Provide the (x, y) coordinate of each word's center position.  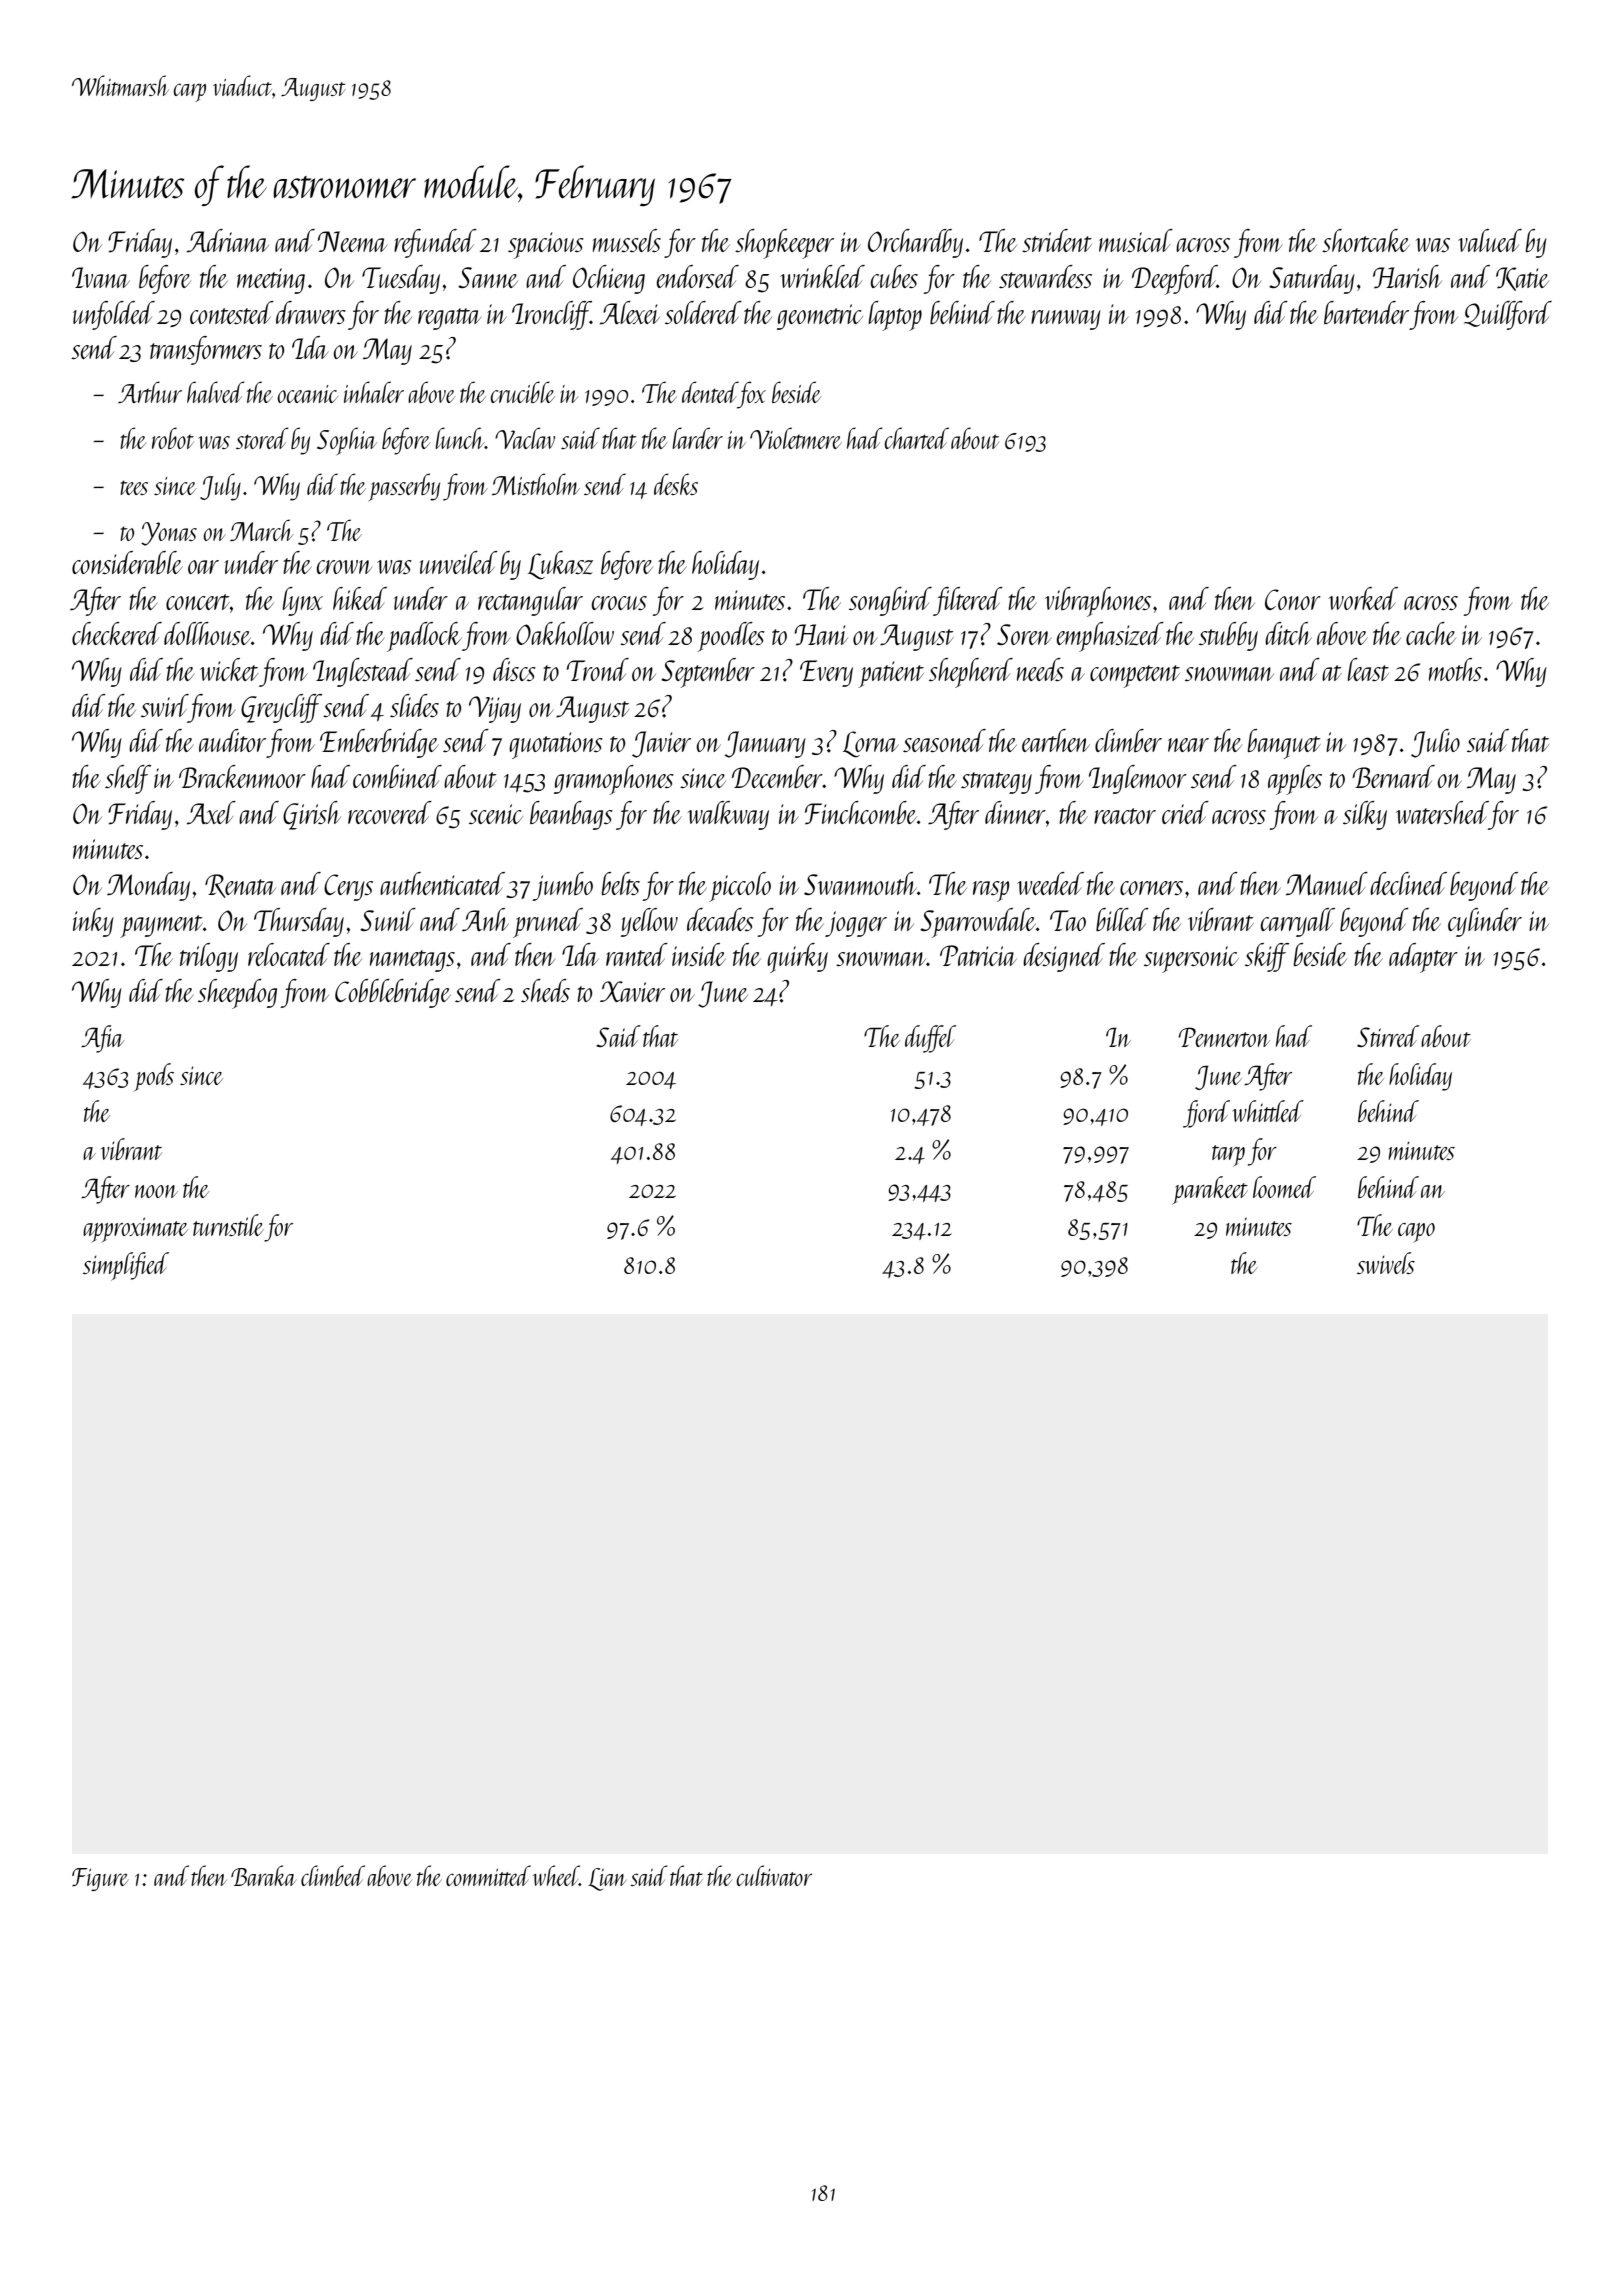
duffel (930, 1039)
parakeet (1210, 1190)
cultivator (774, 1875)
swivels (1386, 1263)
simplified (126, 1266)
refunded (435, 243)
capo (1416, 1233)
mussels (627, 240)
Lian (607, 1879)
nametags (412, 961)
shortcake (1366, 240)
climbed (333, 1875)
